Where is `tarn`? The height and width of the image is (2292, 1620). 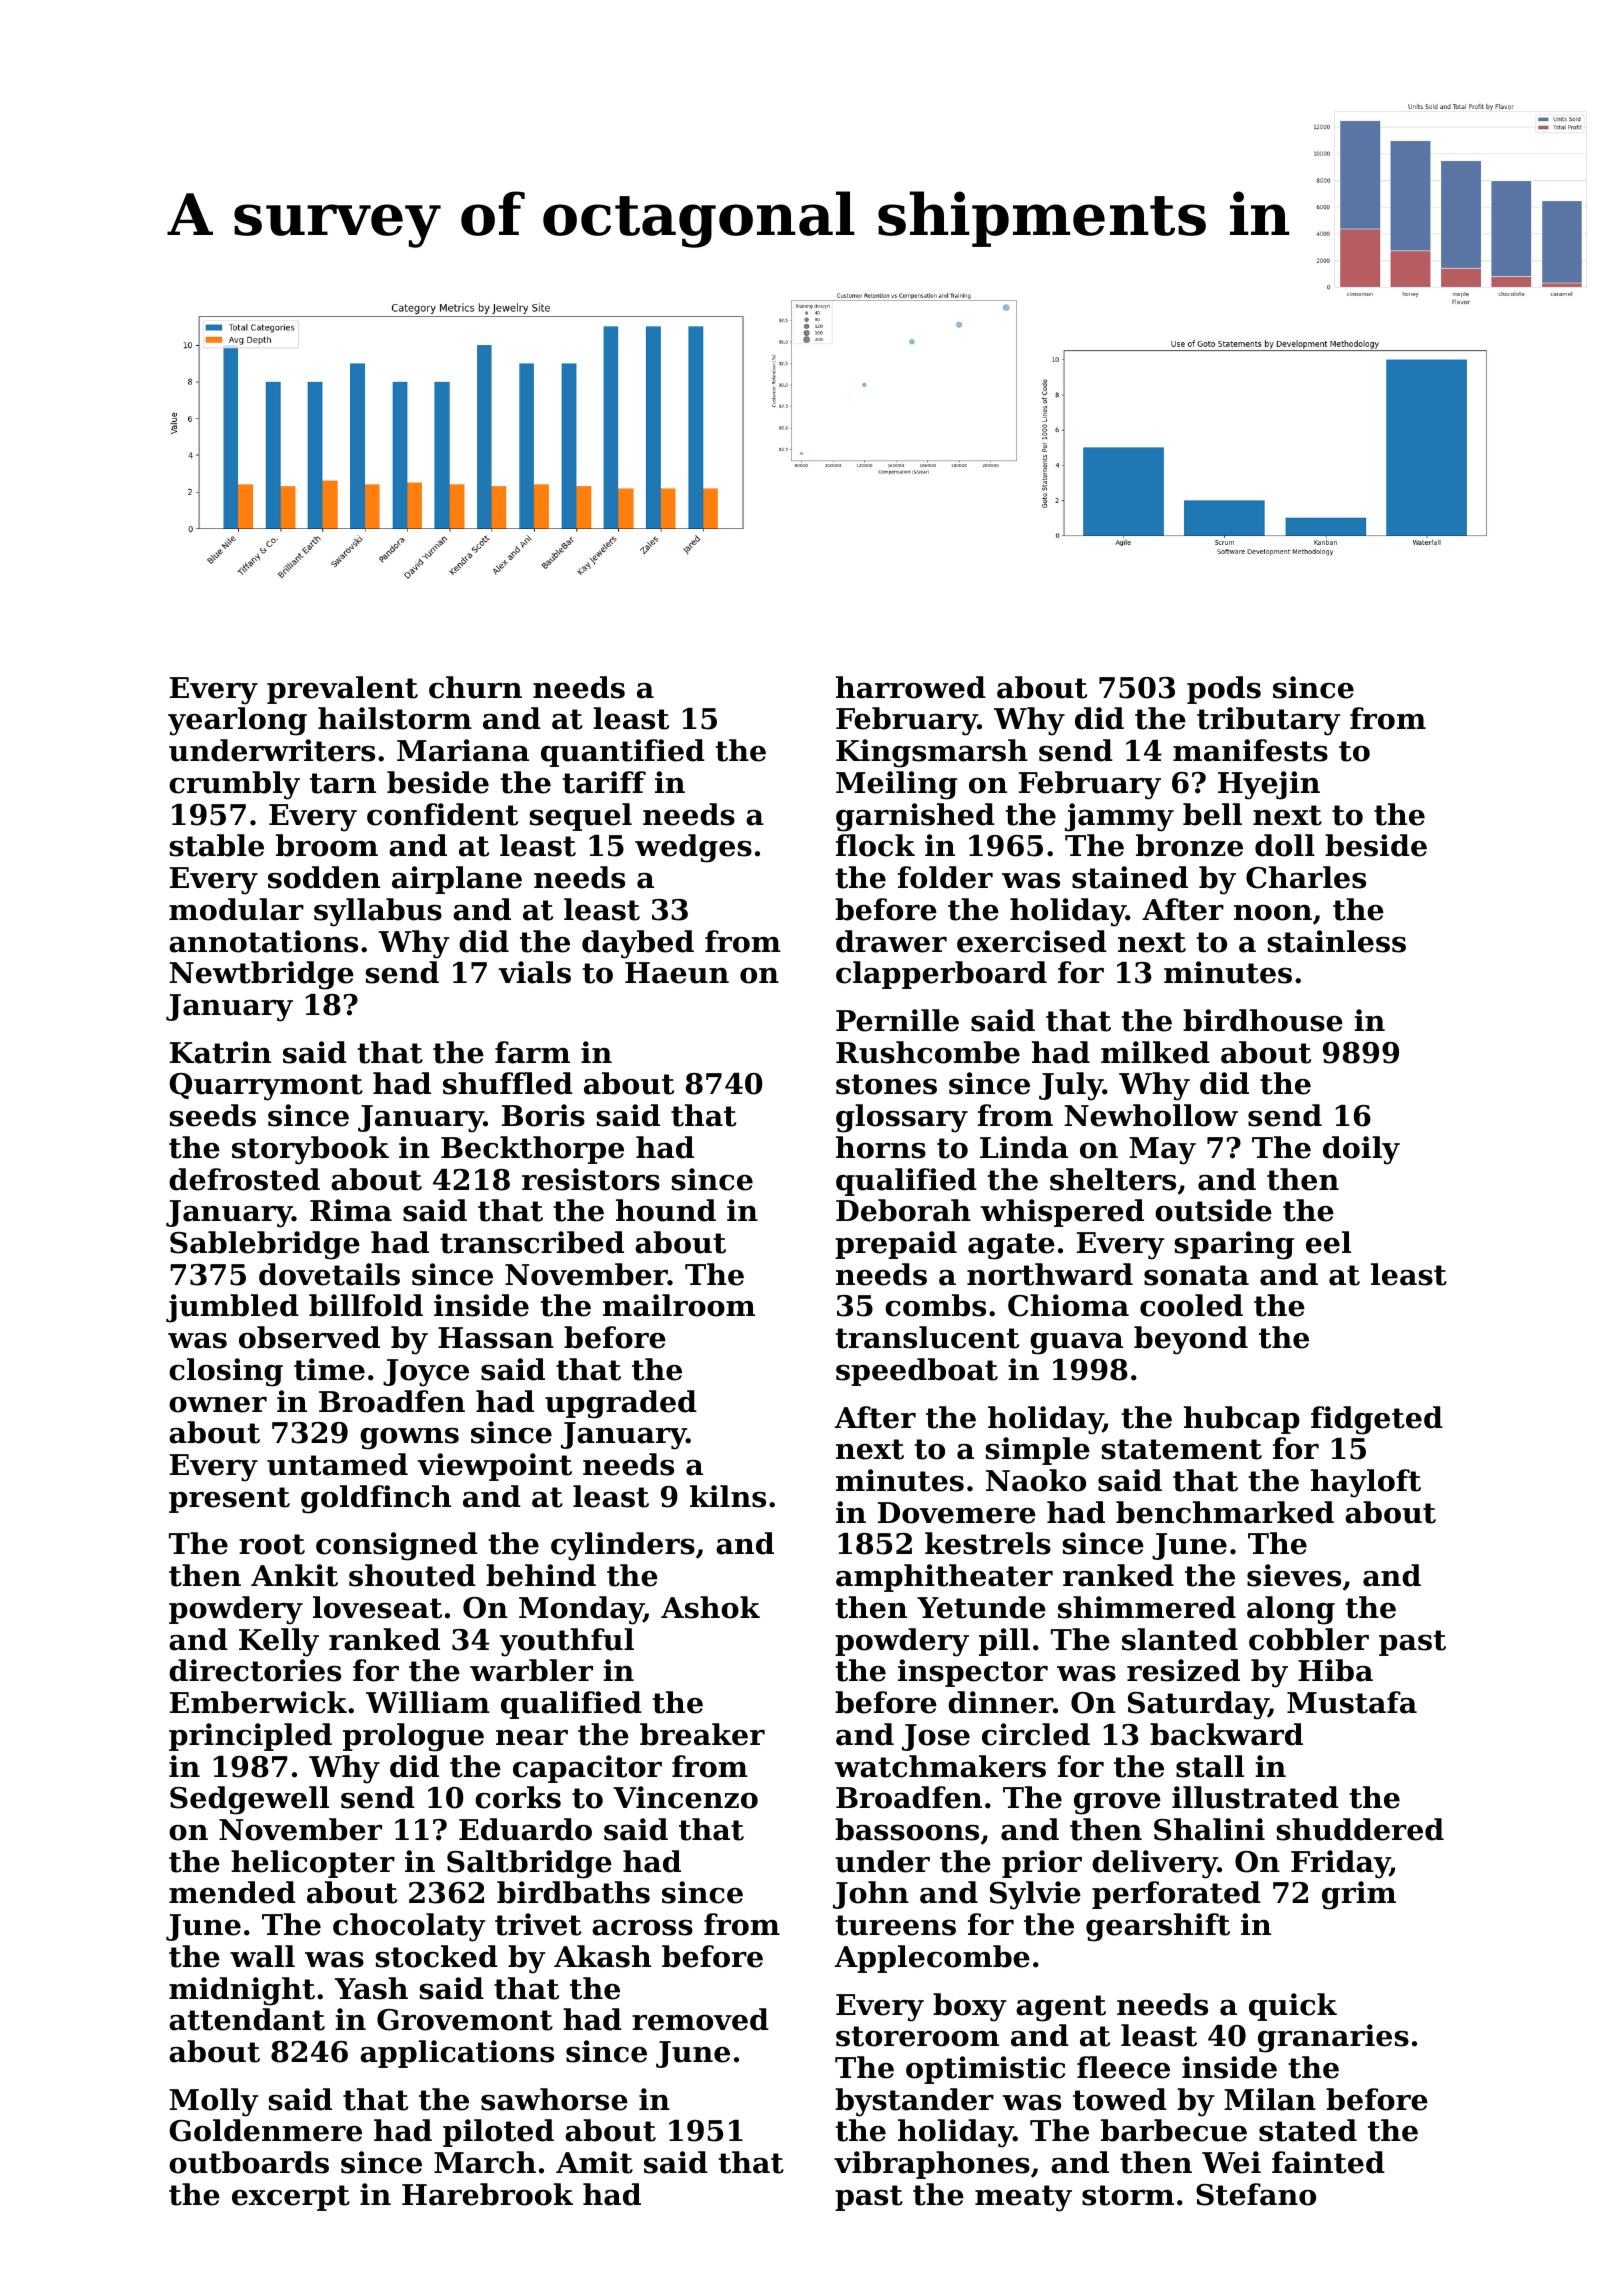
tarn is located at coordinates (343, 783).
